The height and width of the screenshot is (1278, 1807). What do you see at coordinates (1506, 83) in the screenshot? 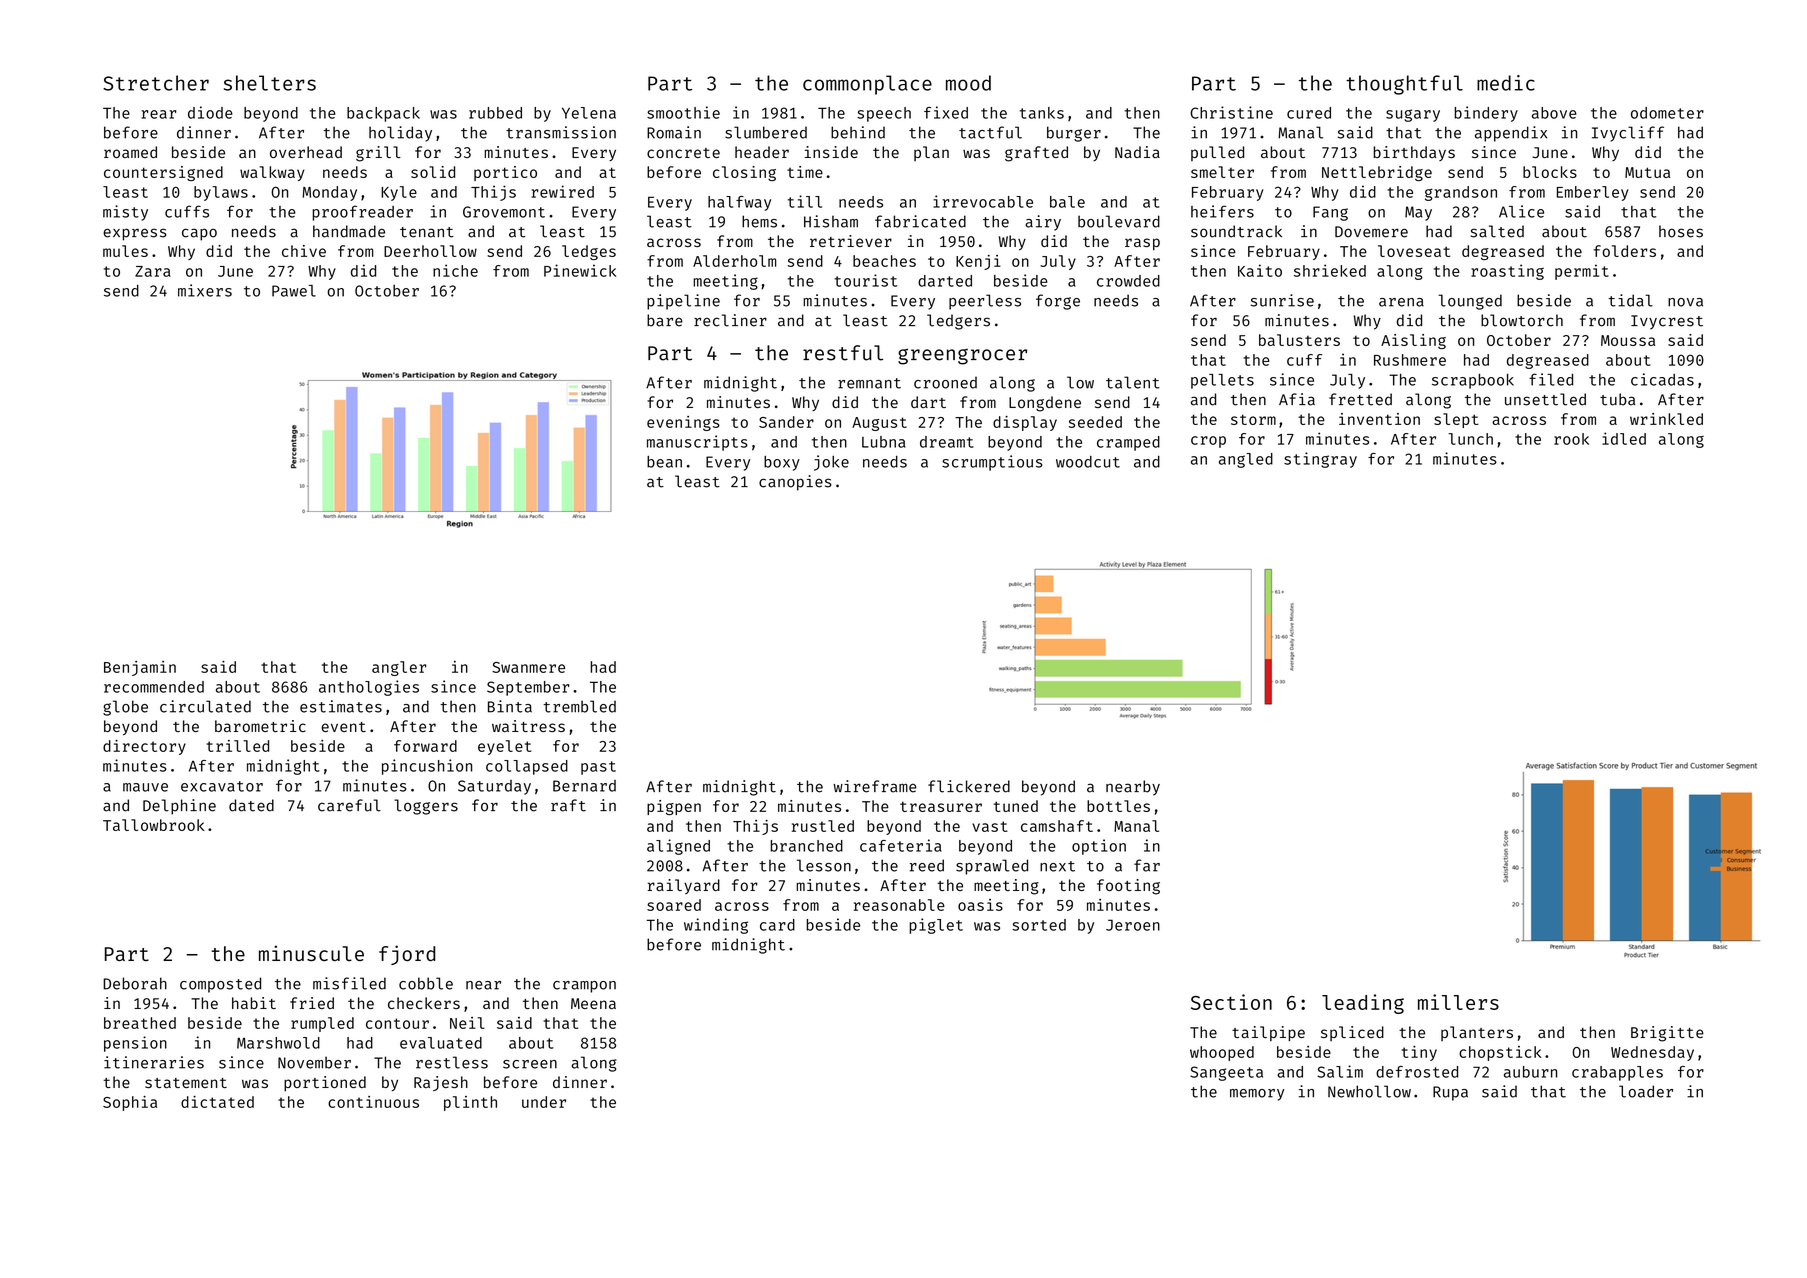
I see `medic` at bounding box center [1506, 83].
